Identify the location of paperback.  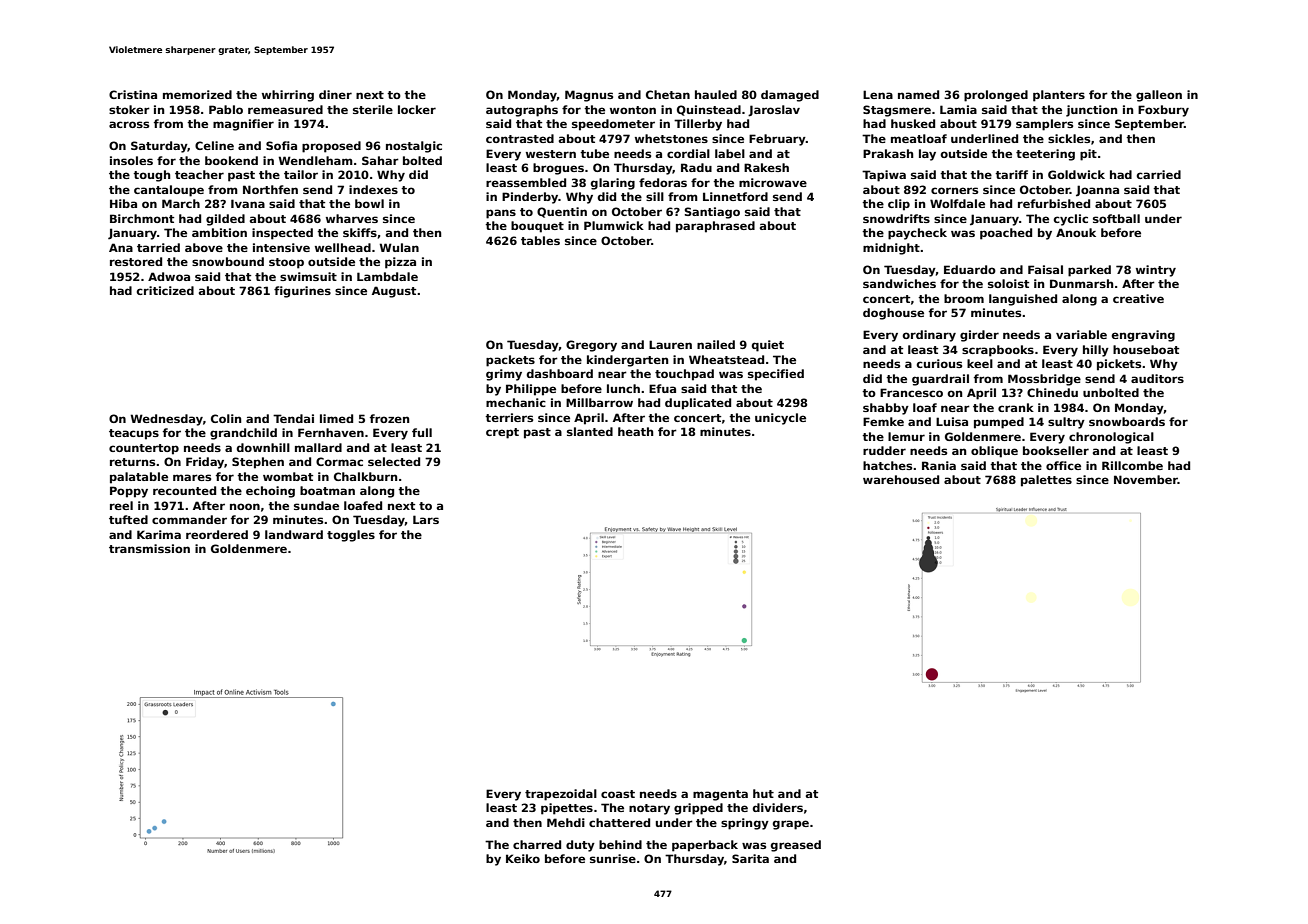
(705, 846).
